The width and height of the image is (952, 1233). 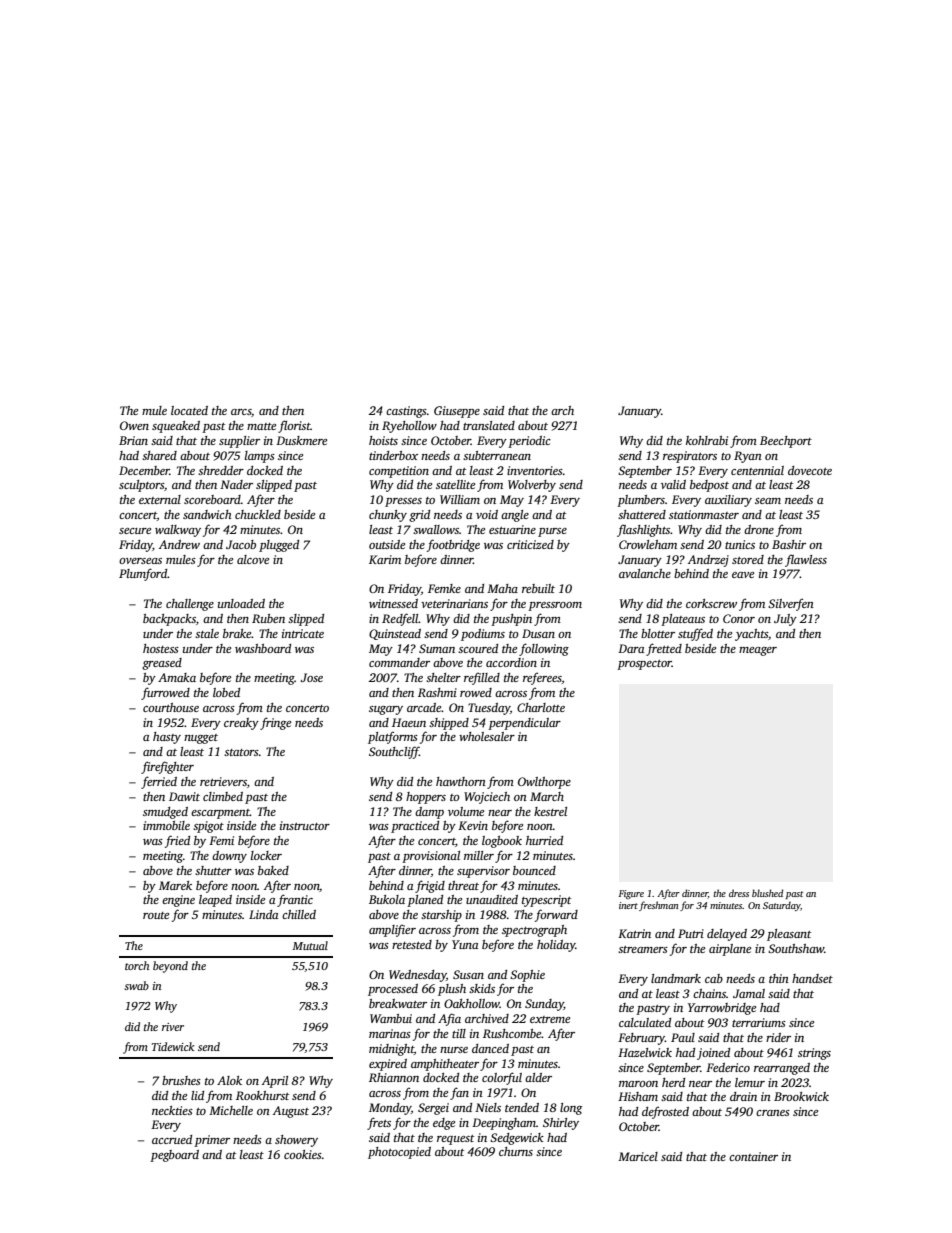 What do you see at coordinates (544, 840) in the image?
I see `hurried` at bounding box center [544, 840].
